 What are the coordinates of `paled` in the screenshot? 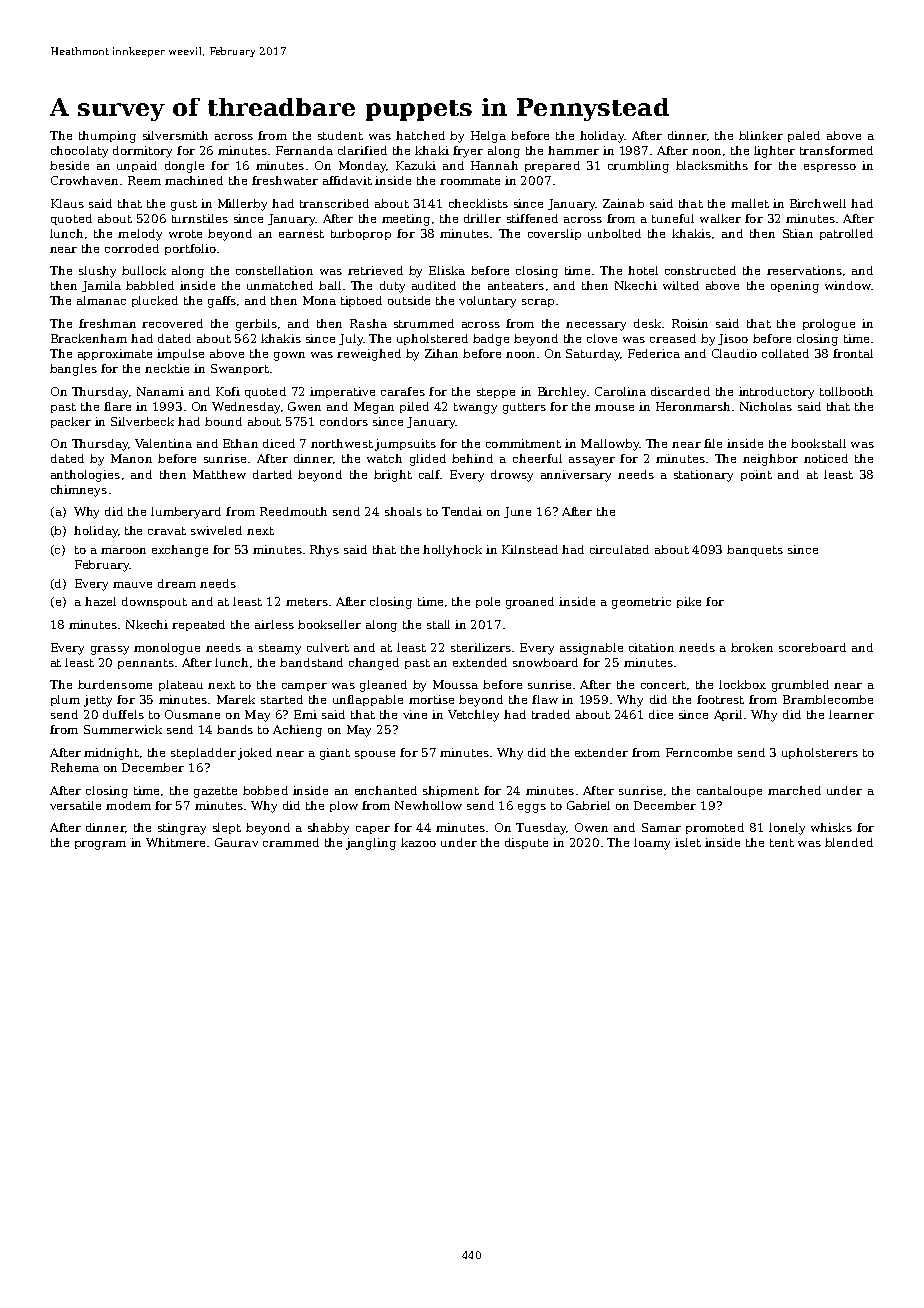 It's located at (804, 136).
